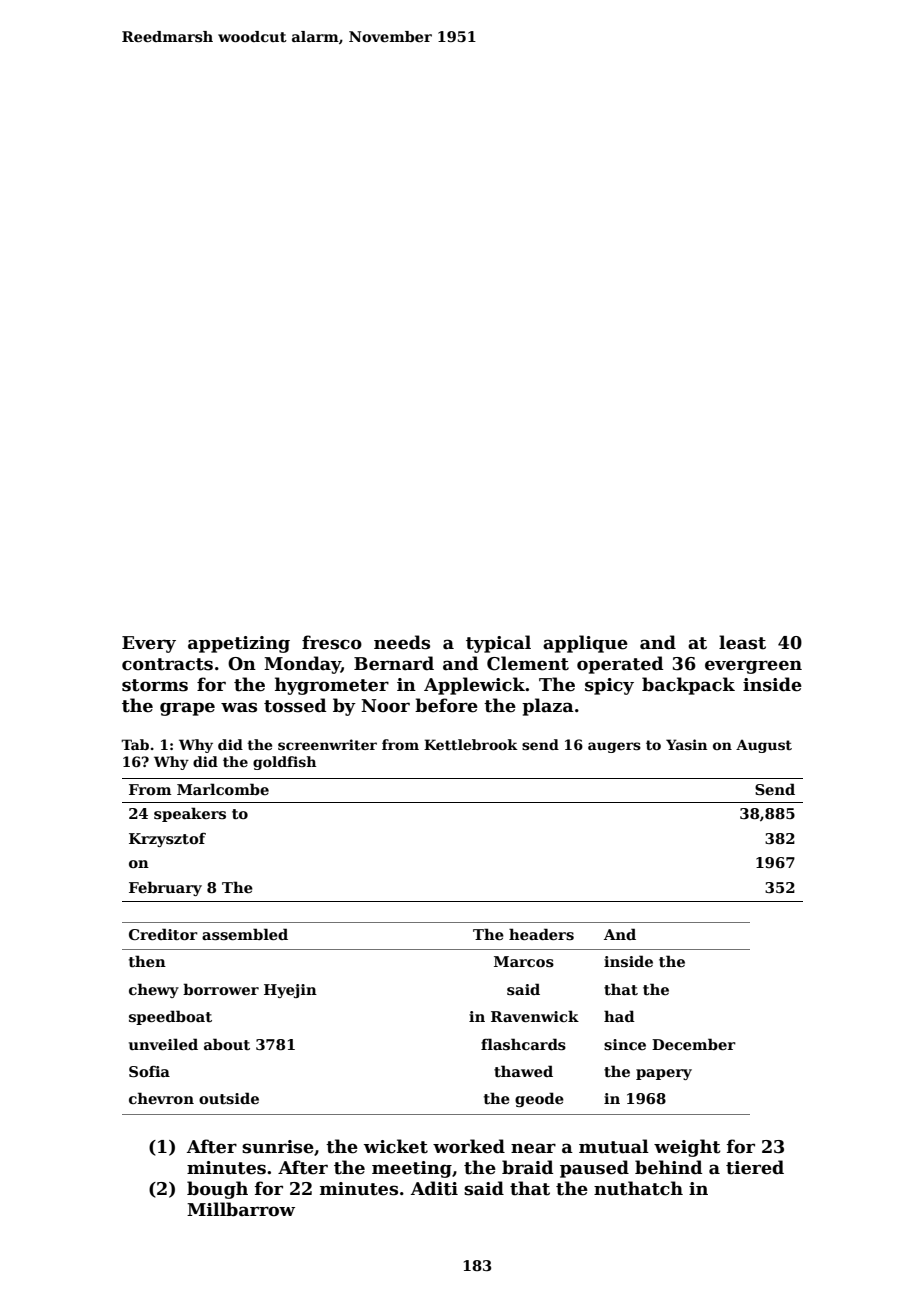 The width and height of the screenshot is (924, 1308). Describe the element at coordinates (147, 961) in the screenshot. I see `then` at that location.
